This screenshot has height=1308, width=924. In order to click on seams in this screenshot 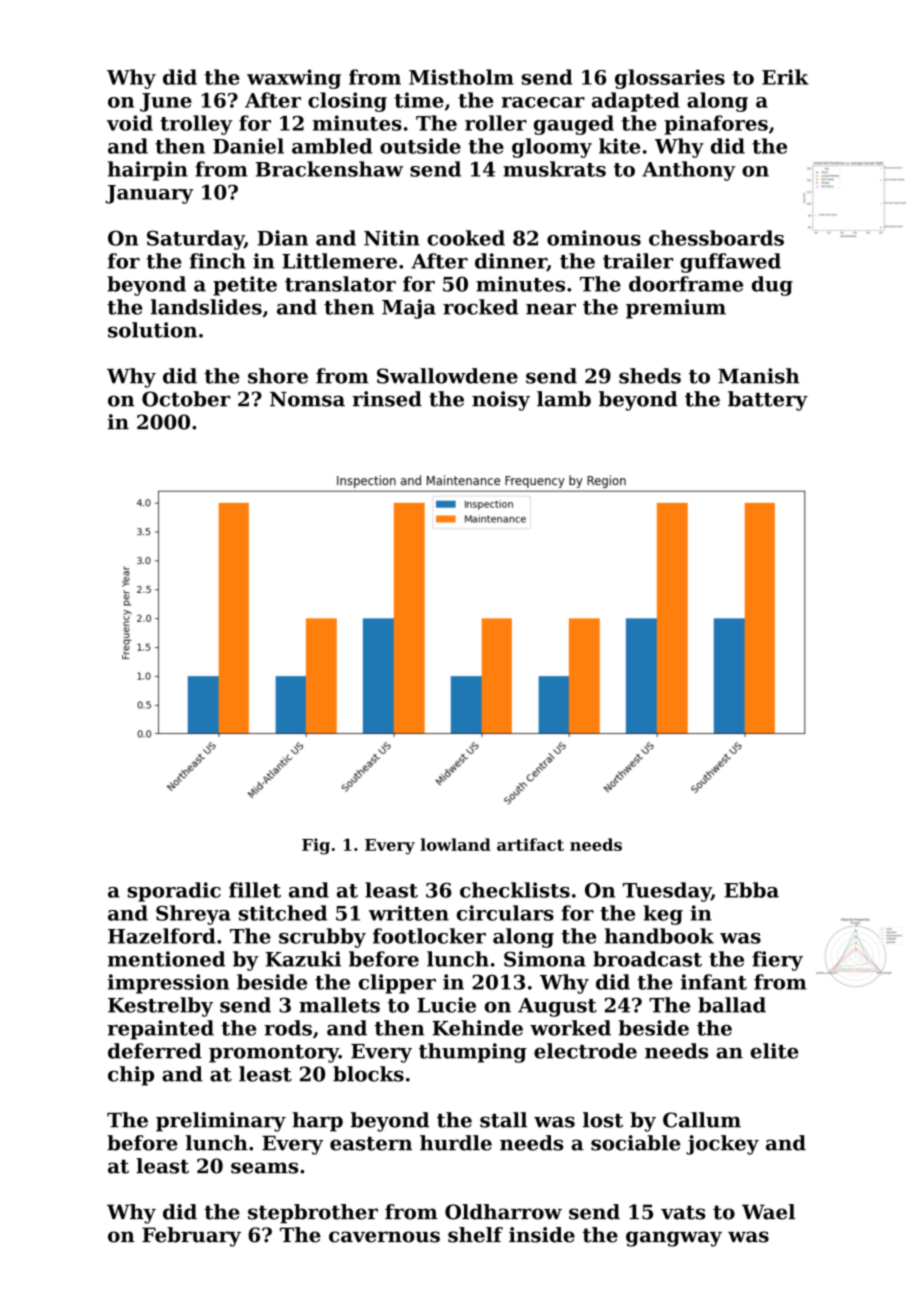, I will do `click(264, 1168)`.
